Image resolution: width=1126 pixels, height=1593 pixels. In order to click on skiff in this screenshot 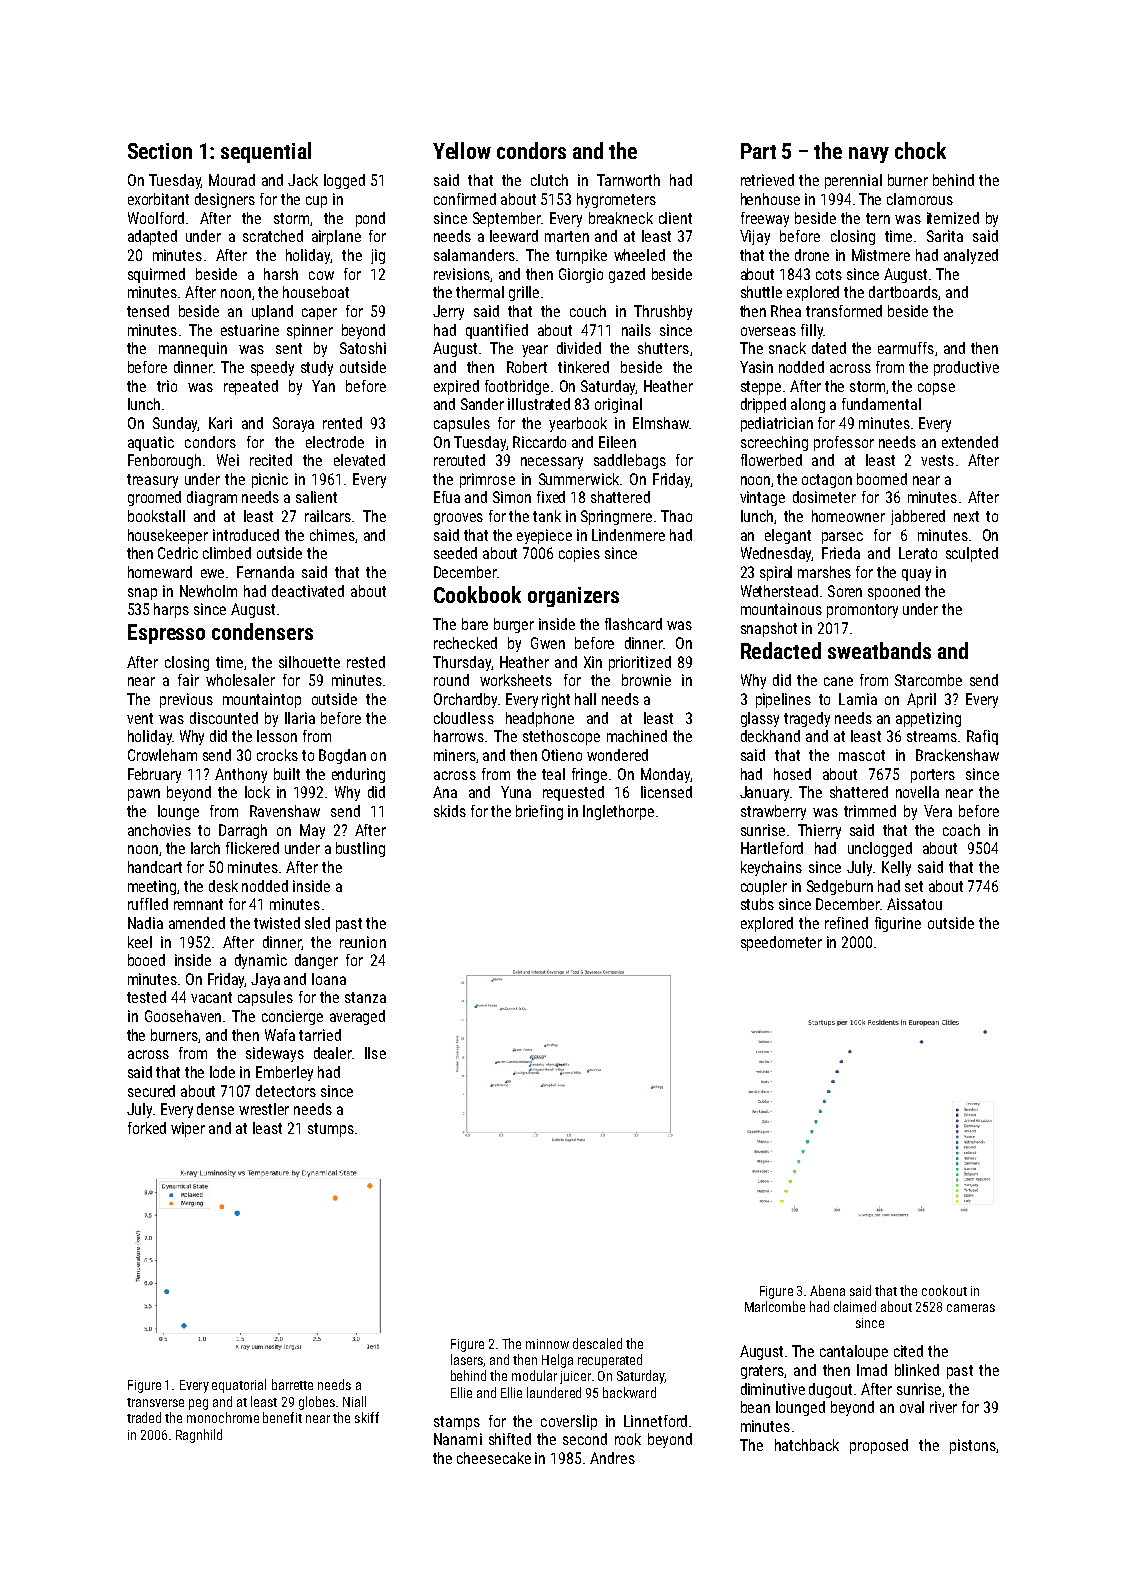, I will do `click(367, 1417)`.
